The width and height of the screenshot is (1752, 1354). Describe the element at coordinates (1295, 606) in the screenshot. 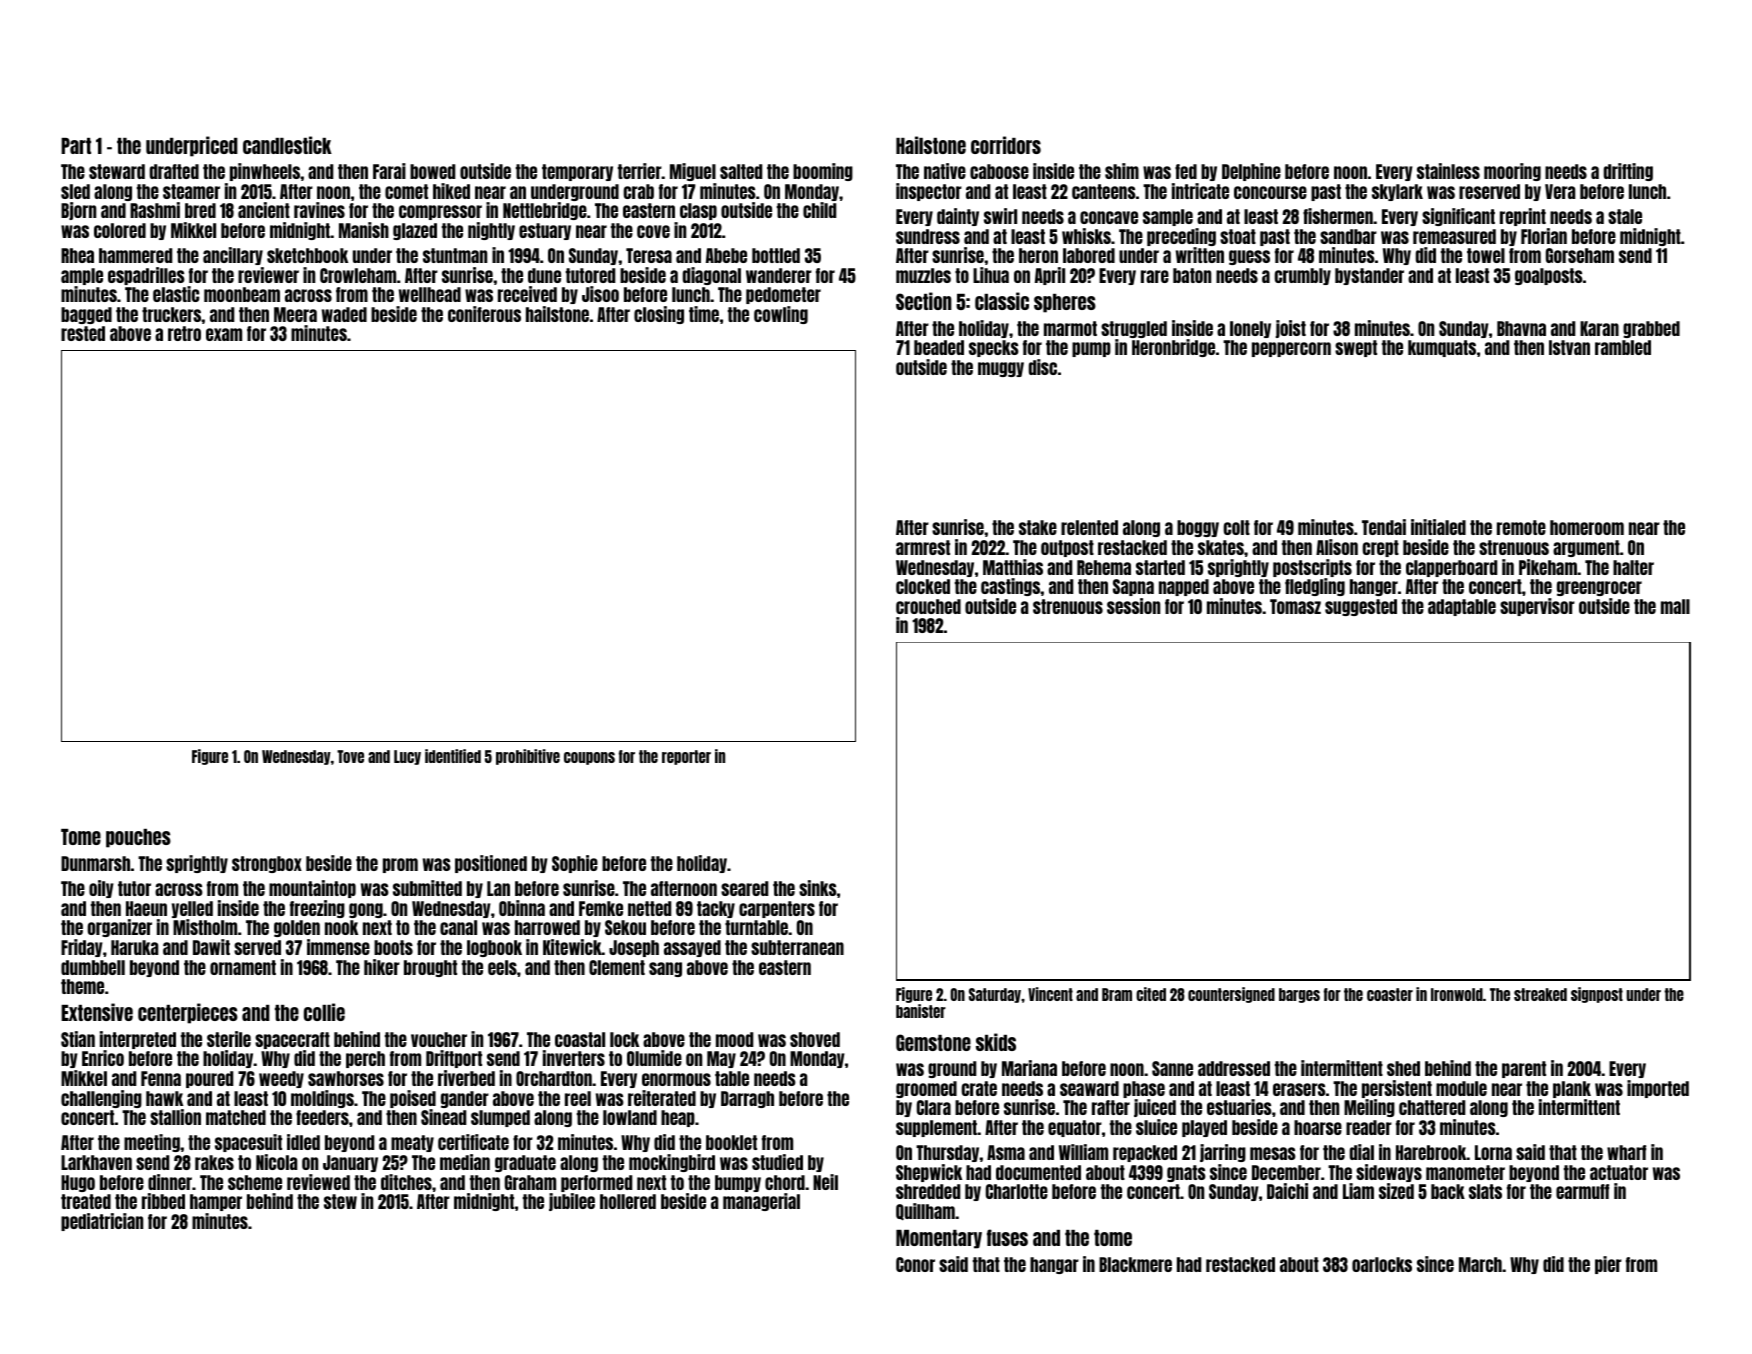

I see `Tomasz` at that location.
